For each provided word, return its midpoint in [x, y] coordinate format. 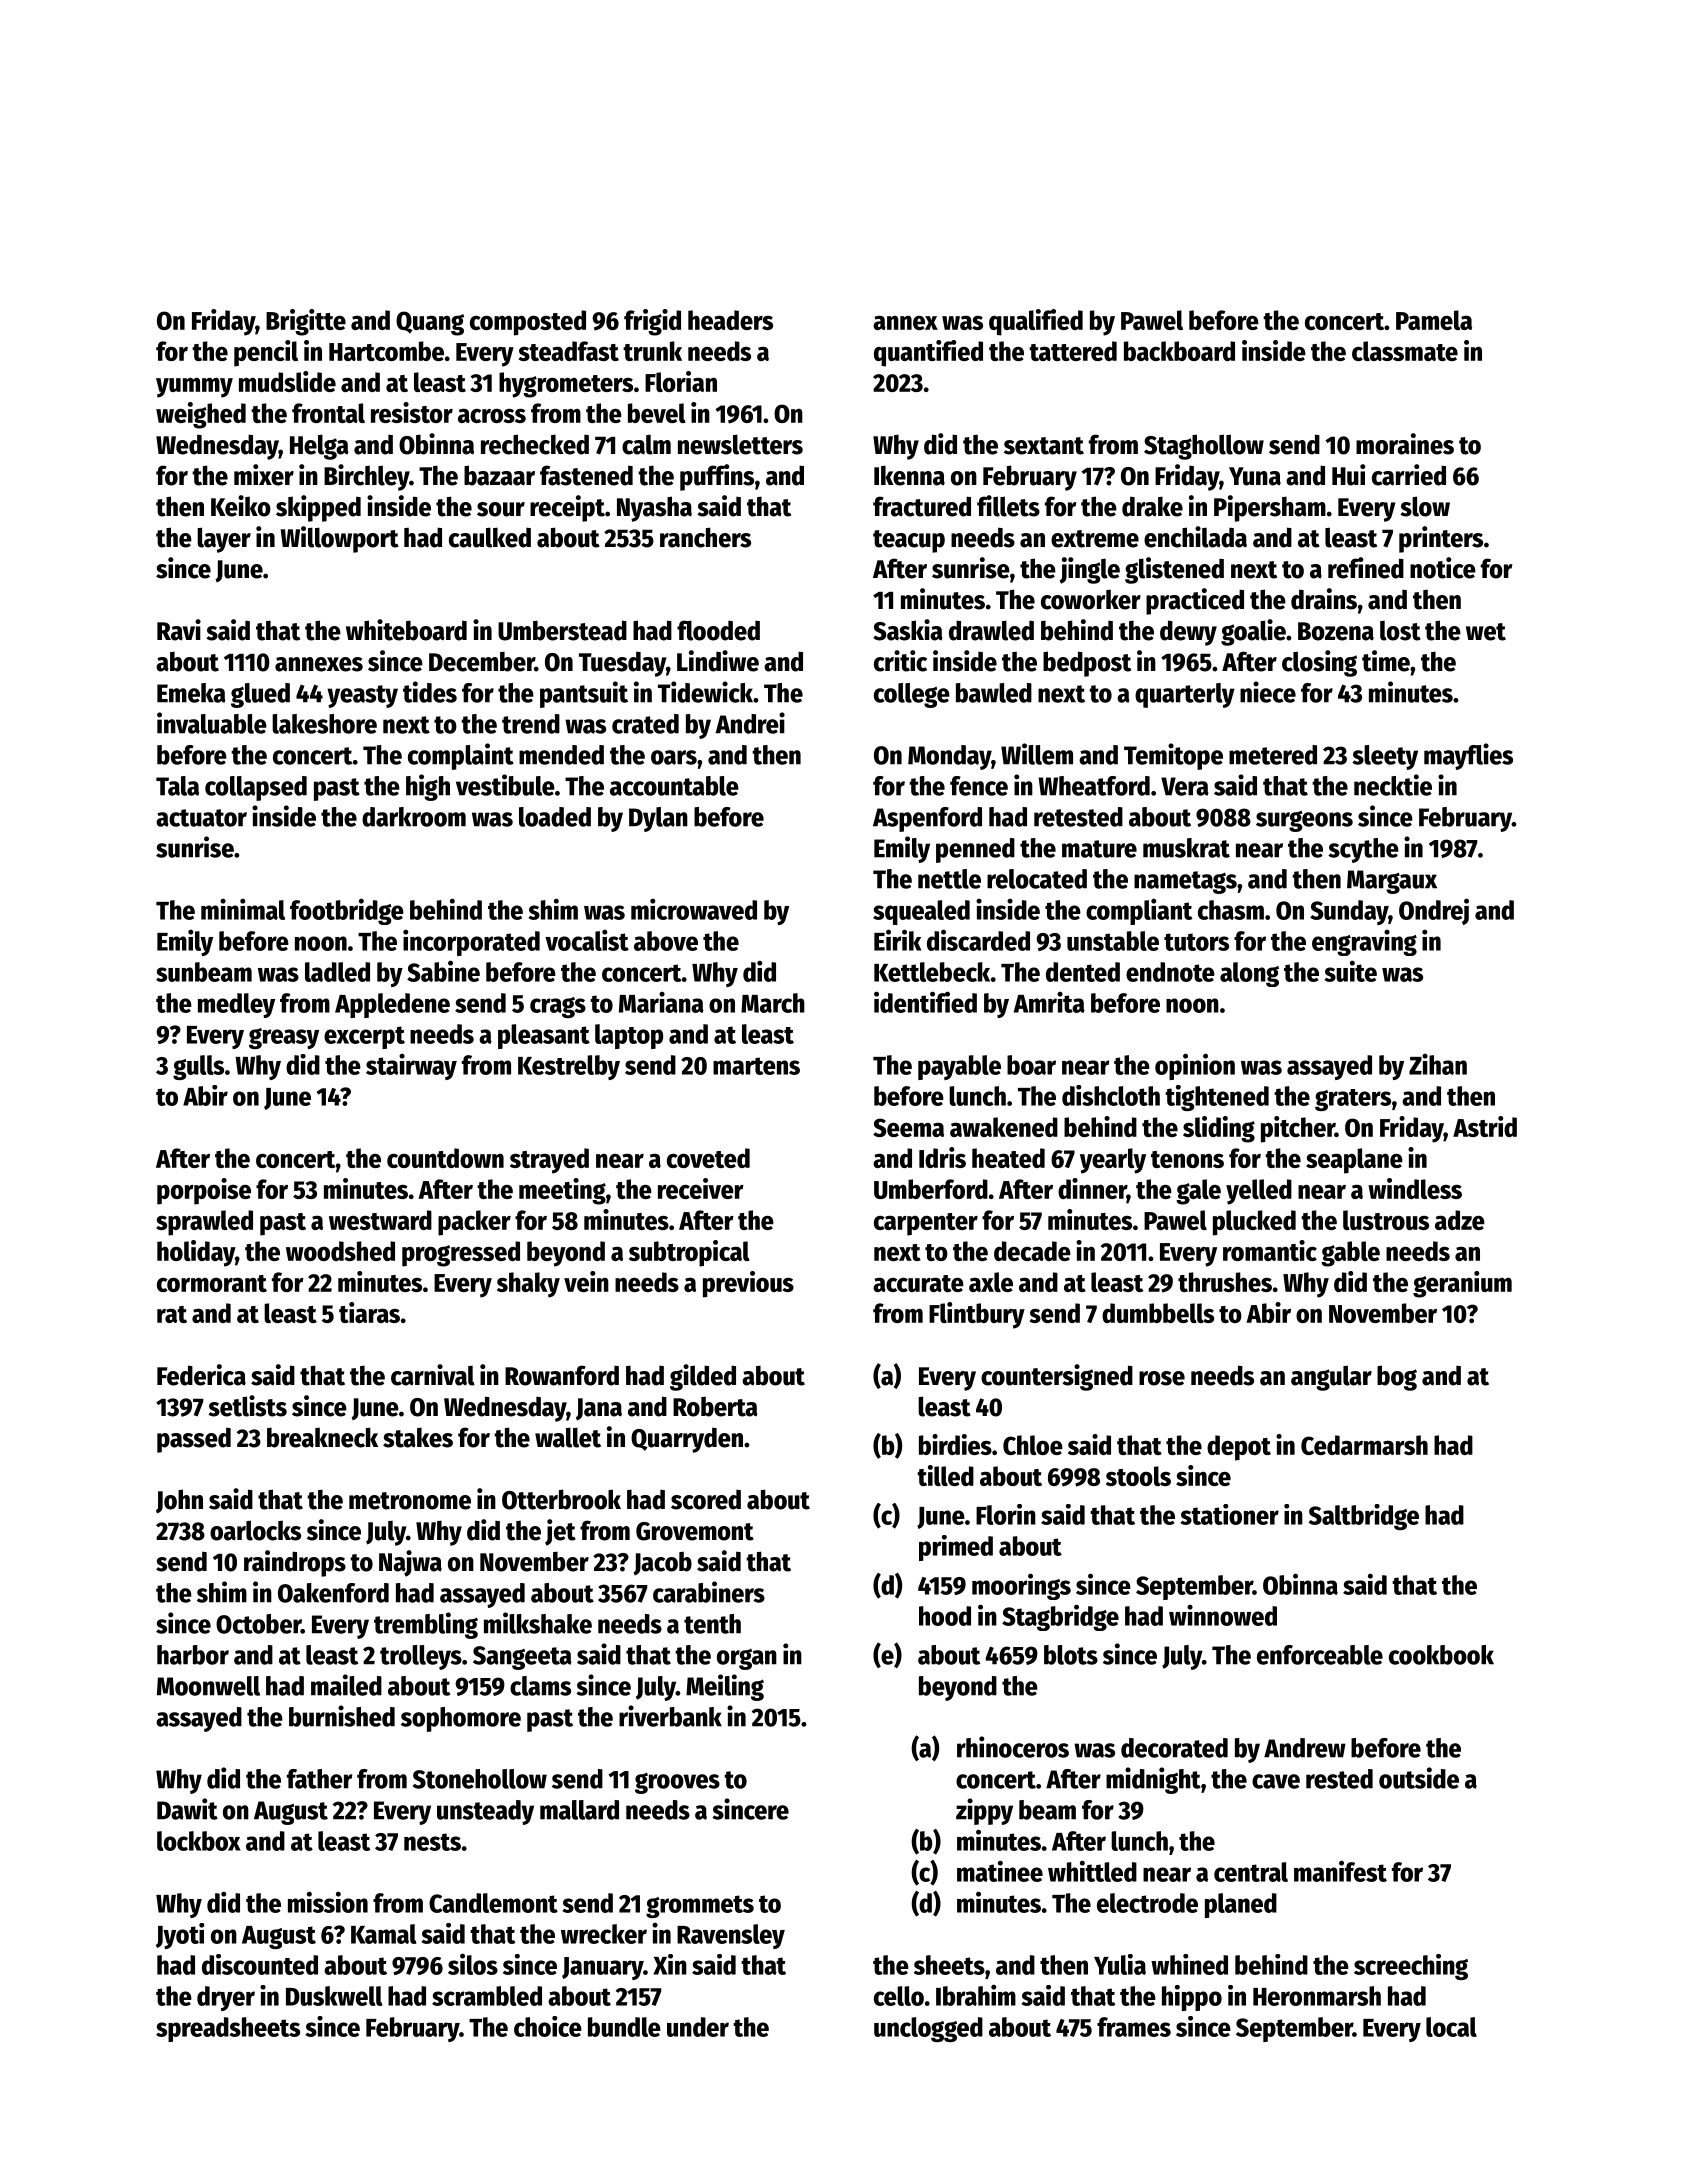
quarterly [1185, 695]
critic [900, 661]
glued [260, 695]
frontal [328, 413]
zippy [984, 1811]
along [1249, 974]
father [319, 1779]
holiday [196, 1253]
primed [956, 1548]
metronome [410, 1501]
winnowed [1223, 1615]
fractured [922, 506]
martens [756, 1066]
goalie [1253, 632]
